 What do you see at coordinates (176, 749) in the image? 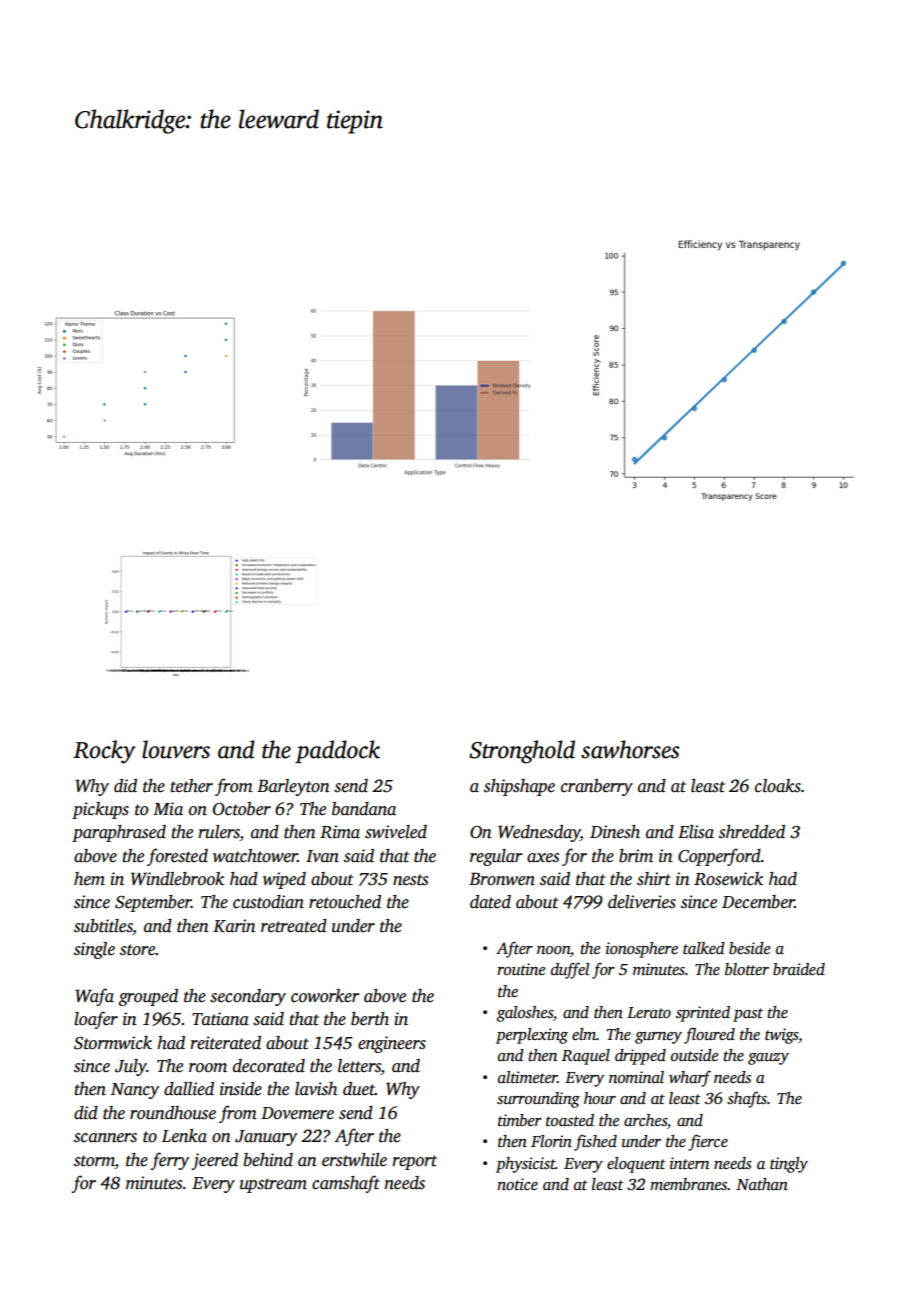
I see `louvers` at bounding box center [176, 749].
